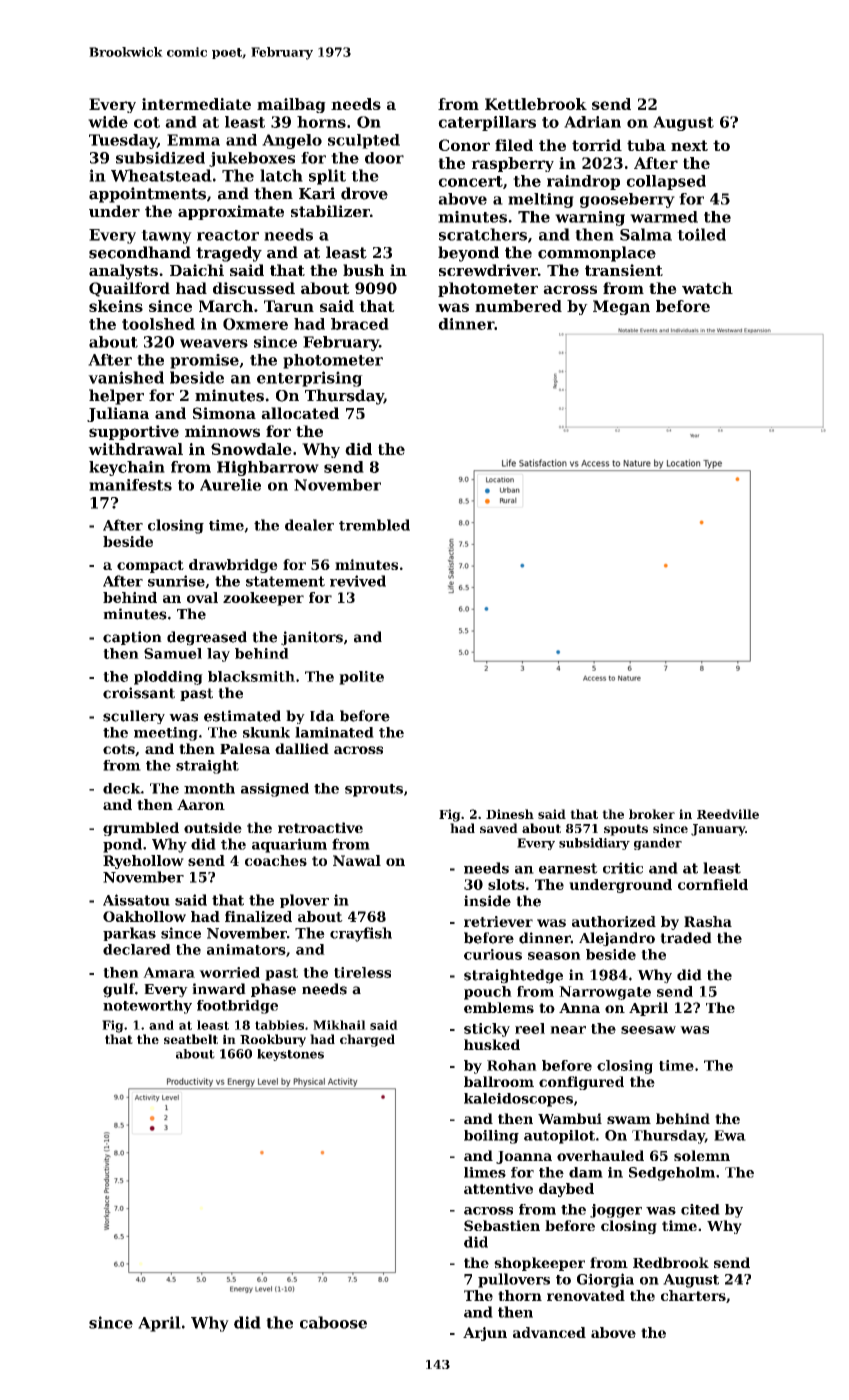 Image resolution: width=849 pixels, height=1400 pixels. What do you see at coordinates (333, 1322) in the screenshot?
I see `caboose` at bounding box center [333, 1322].
